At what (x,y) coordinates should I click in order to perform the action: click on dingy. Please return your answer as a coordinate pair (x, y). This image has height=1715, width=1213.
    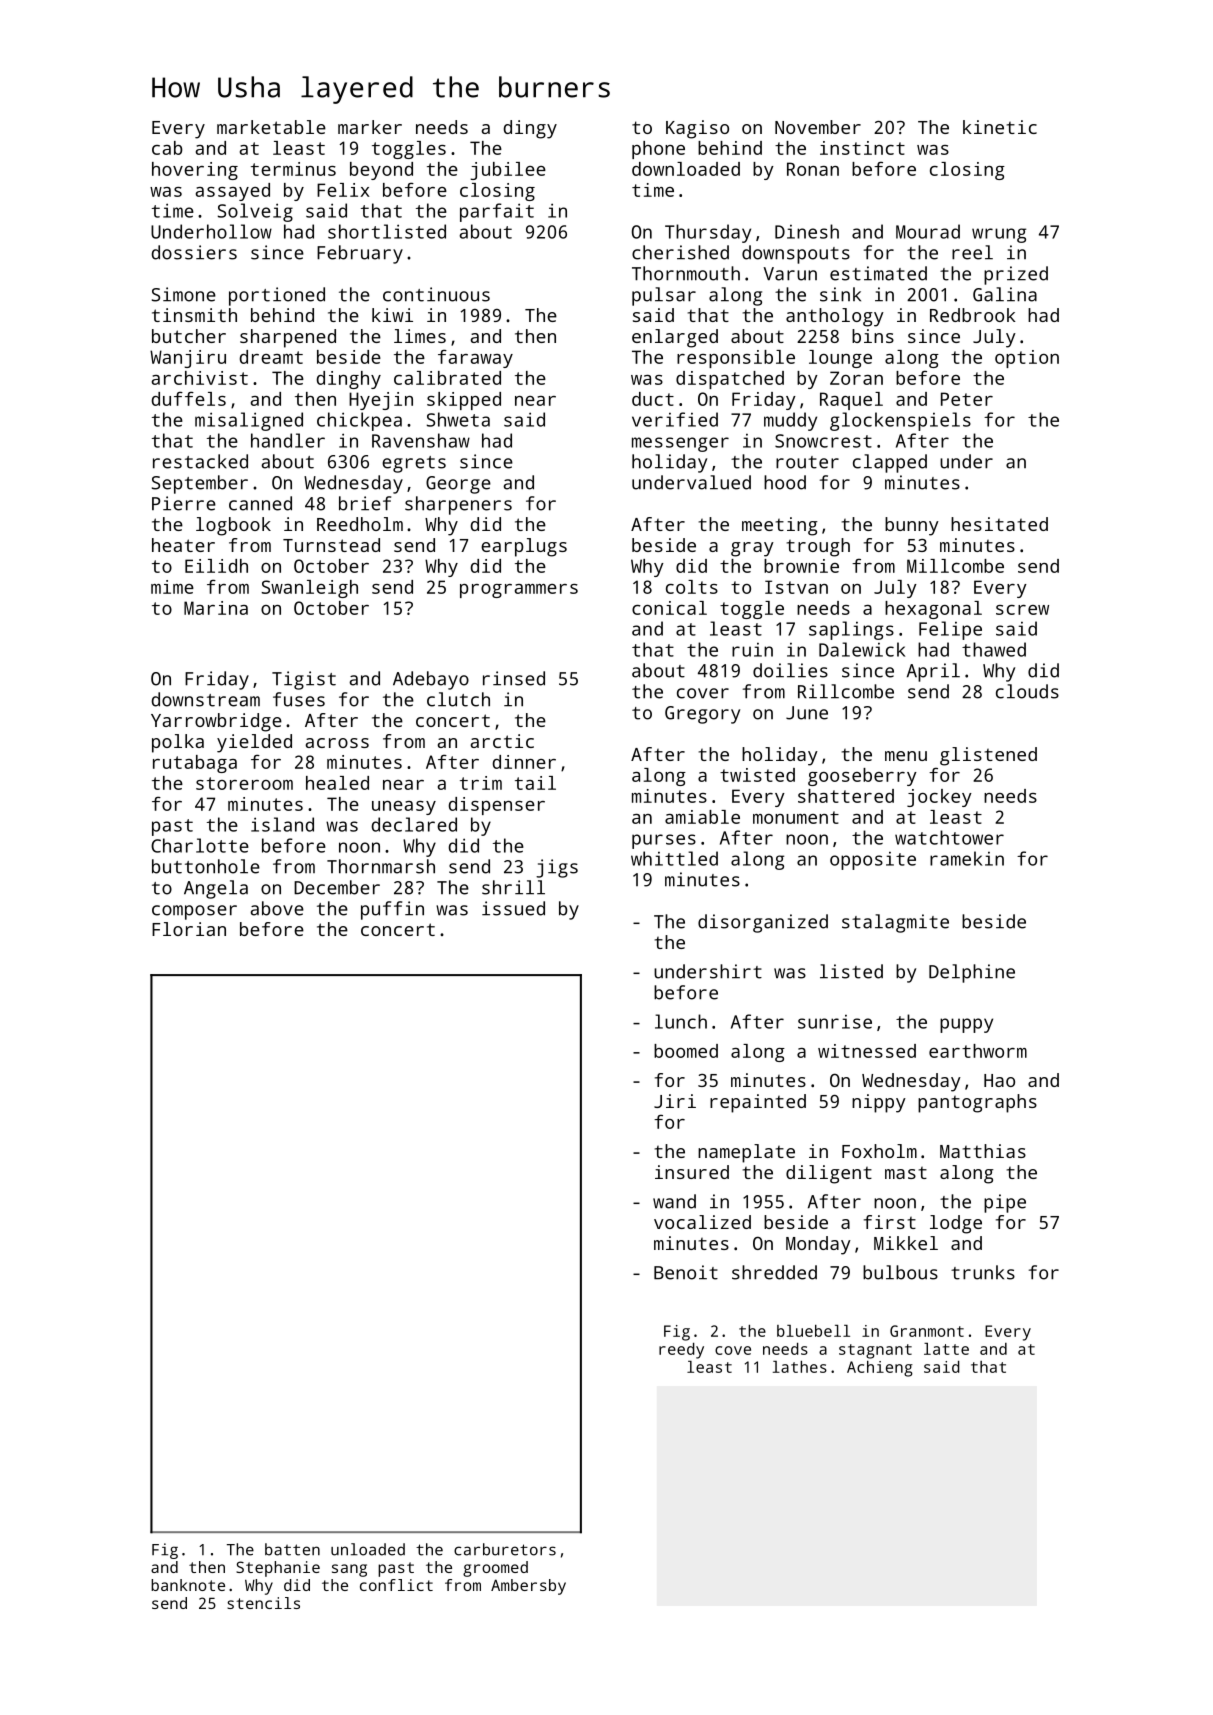
    Looking at the image, I should click on (530, 129).
